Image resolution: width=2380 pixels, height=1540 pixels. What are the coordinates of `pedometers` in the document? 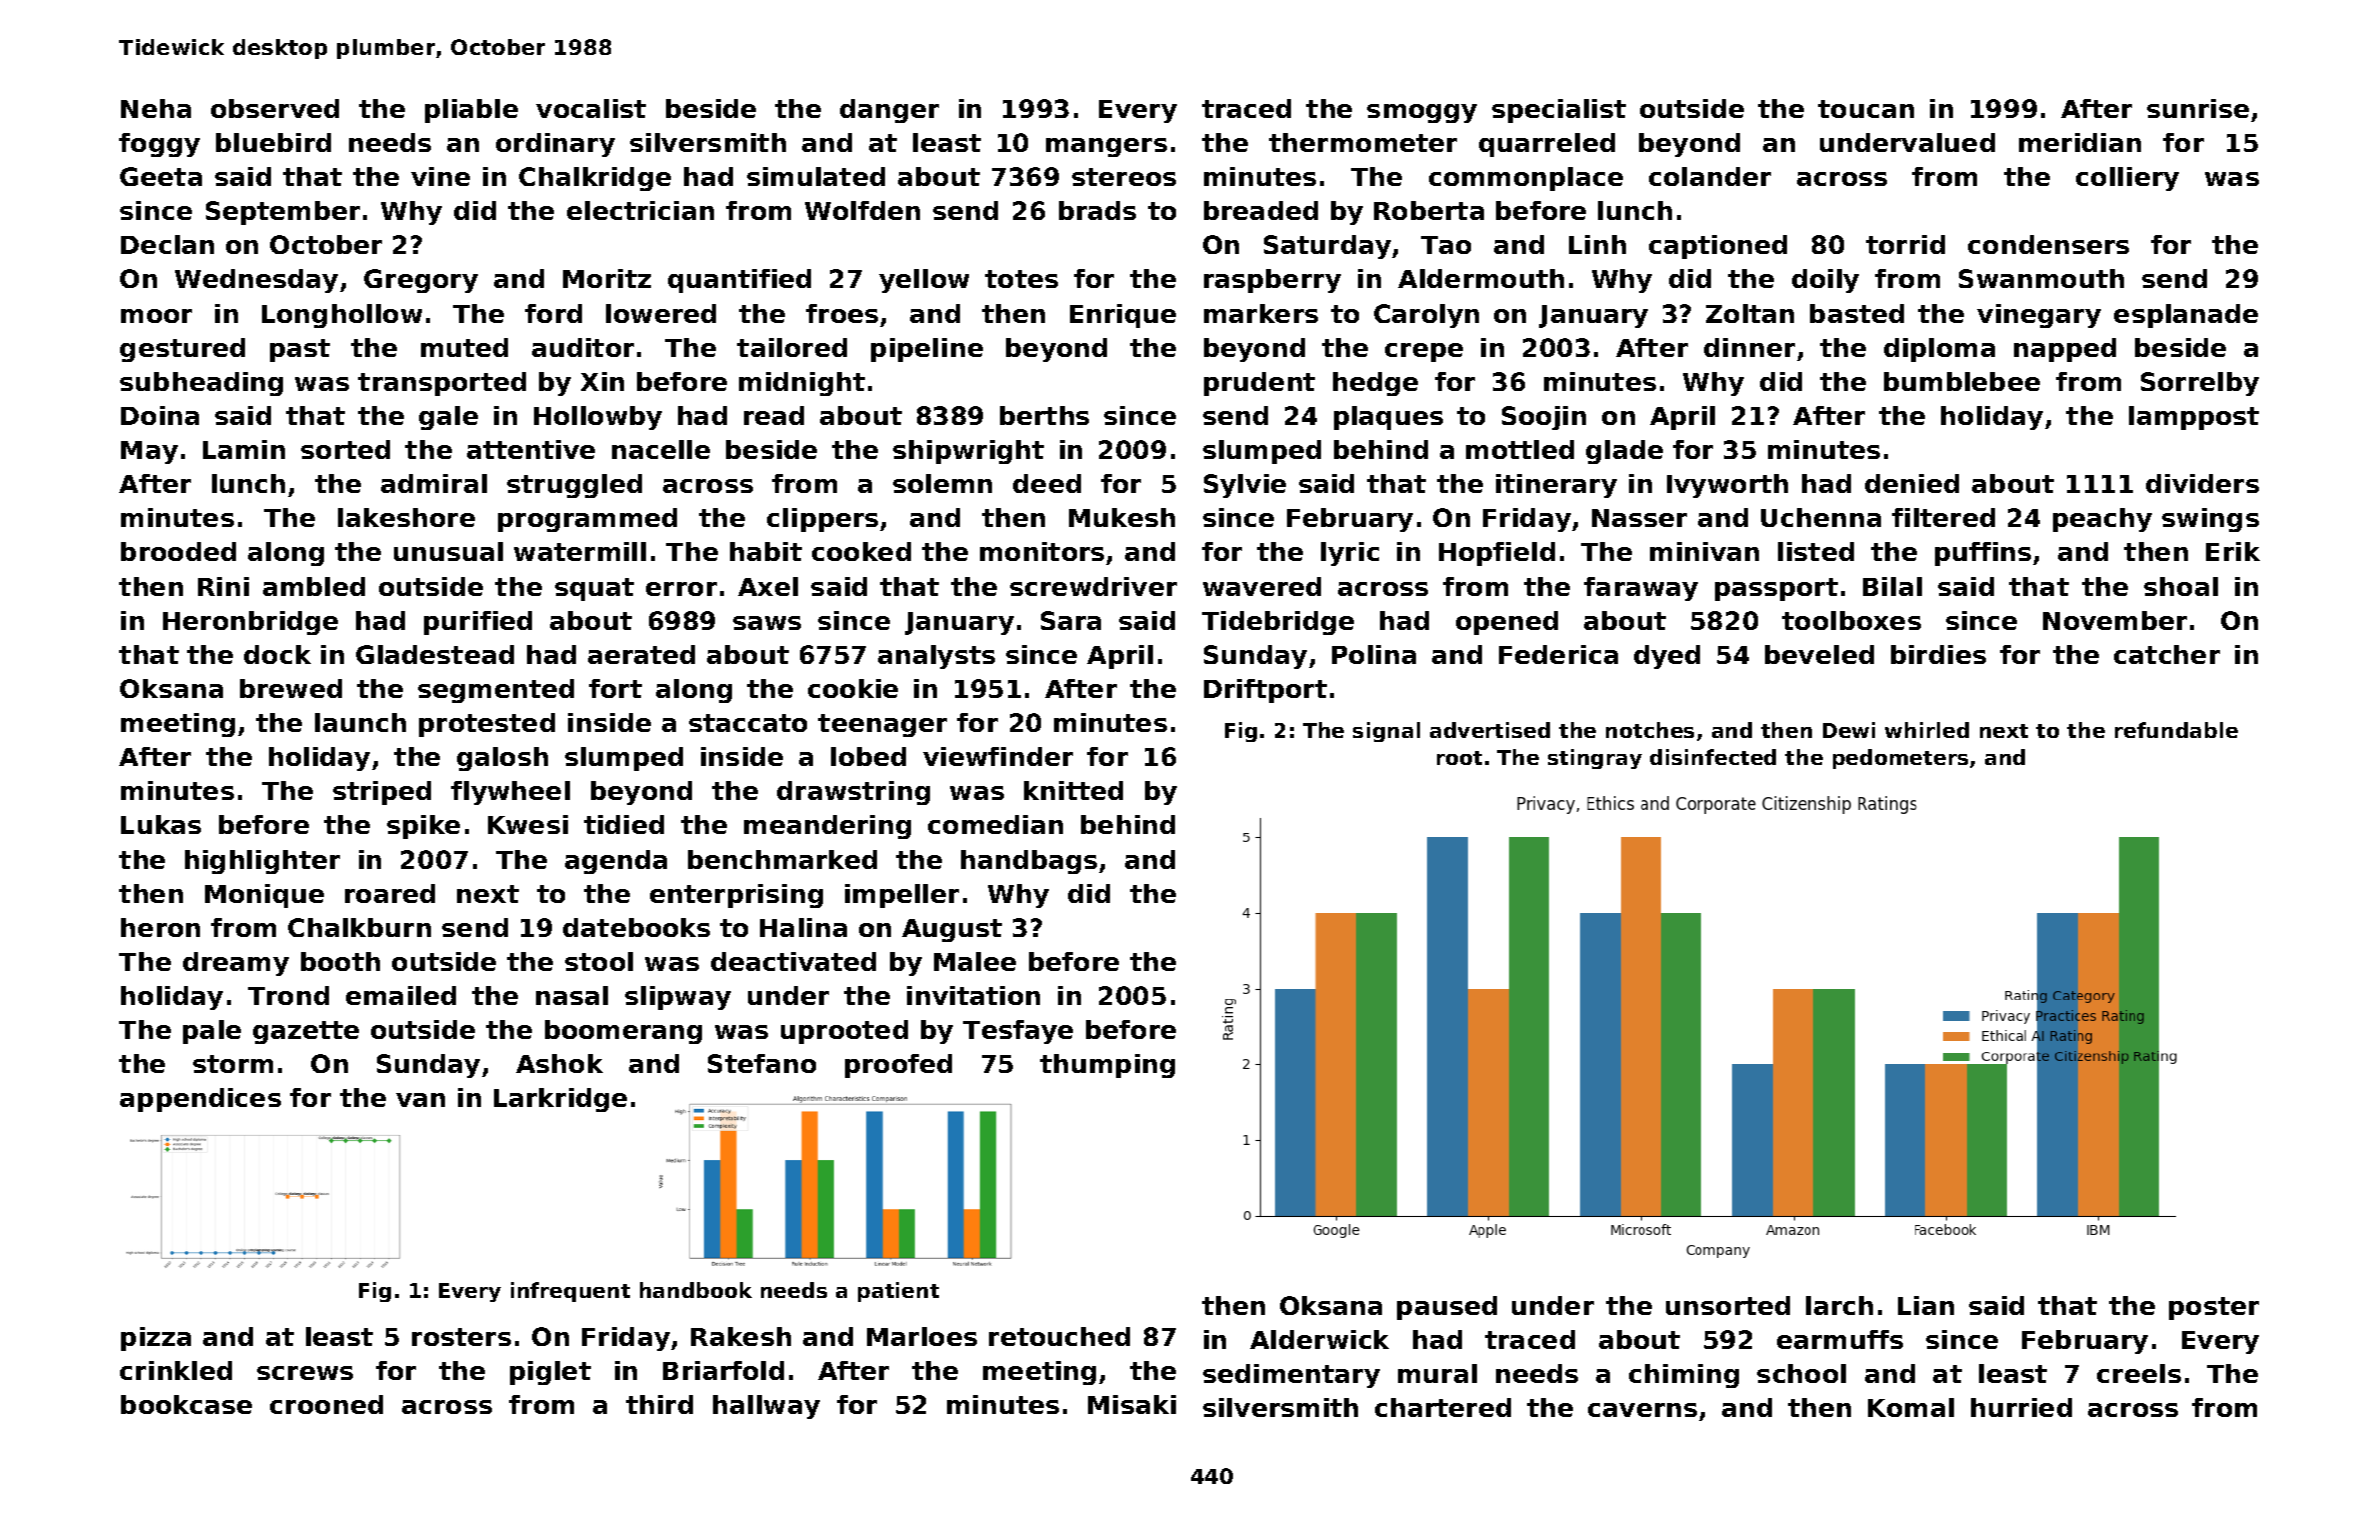 It's located at (1900, 759).
